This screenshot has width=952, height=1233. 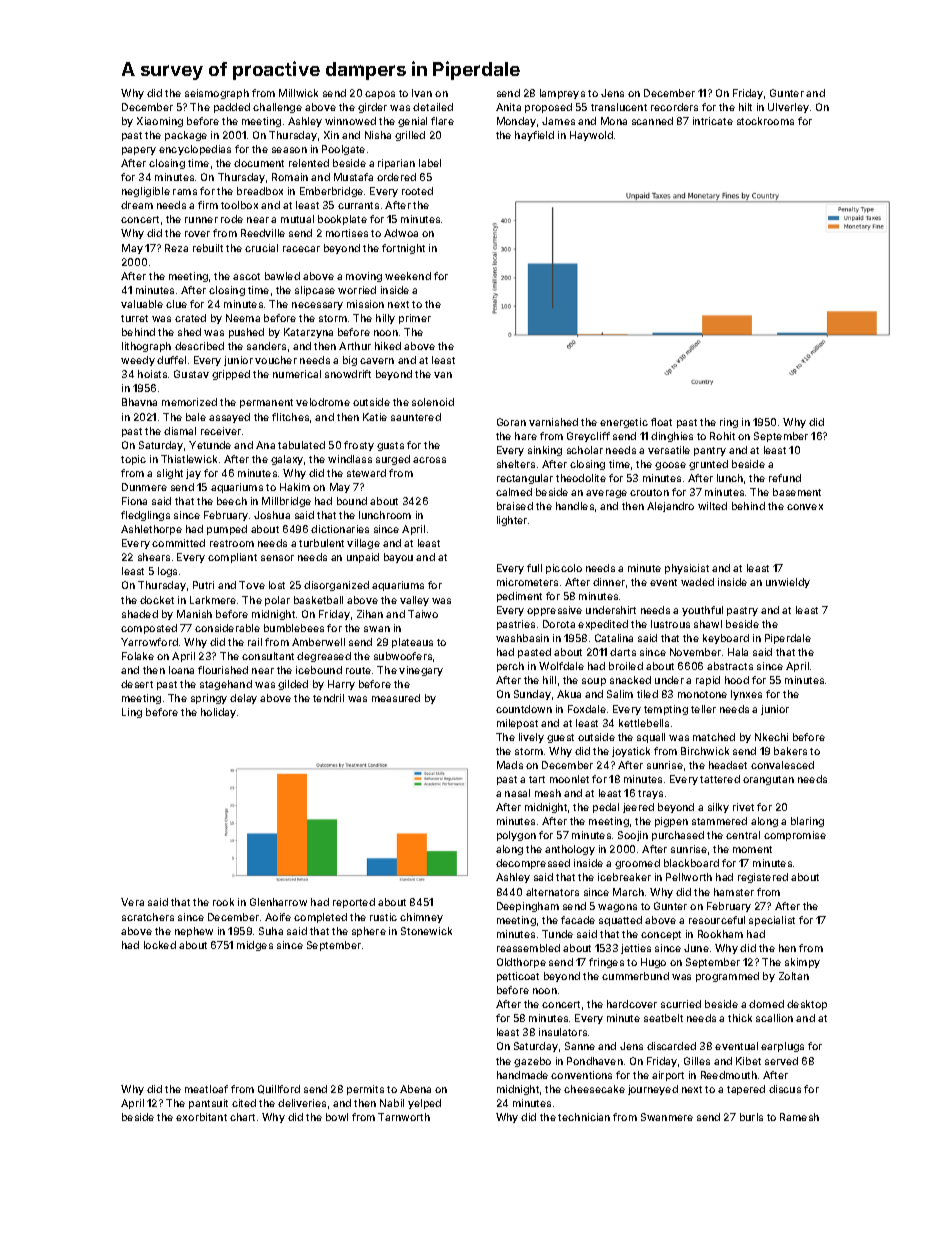 I want to click on desktop, so click(x=807, y=1005).
